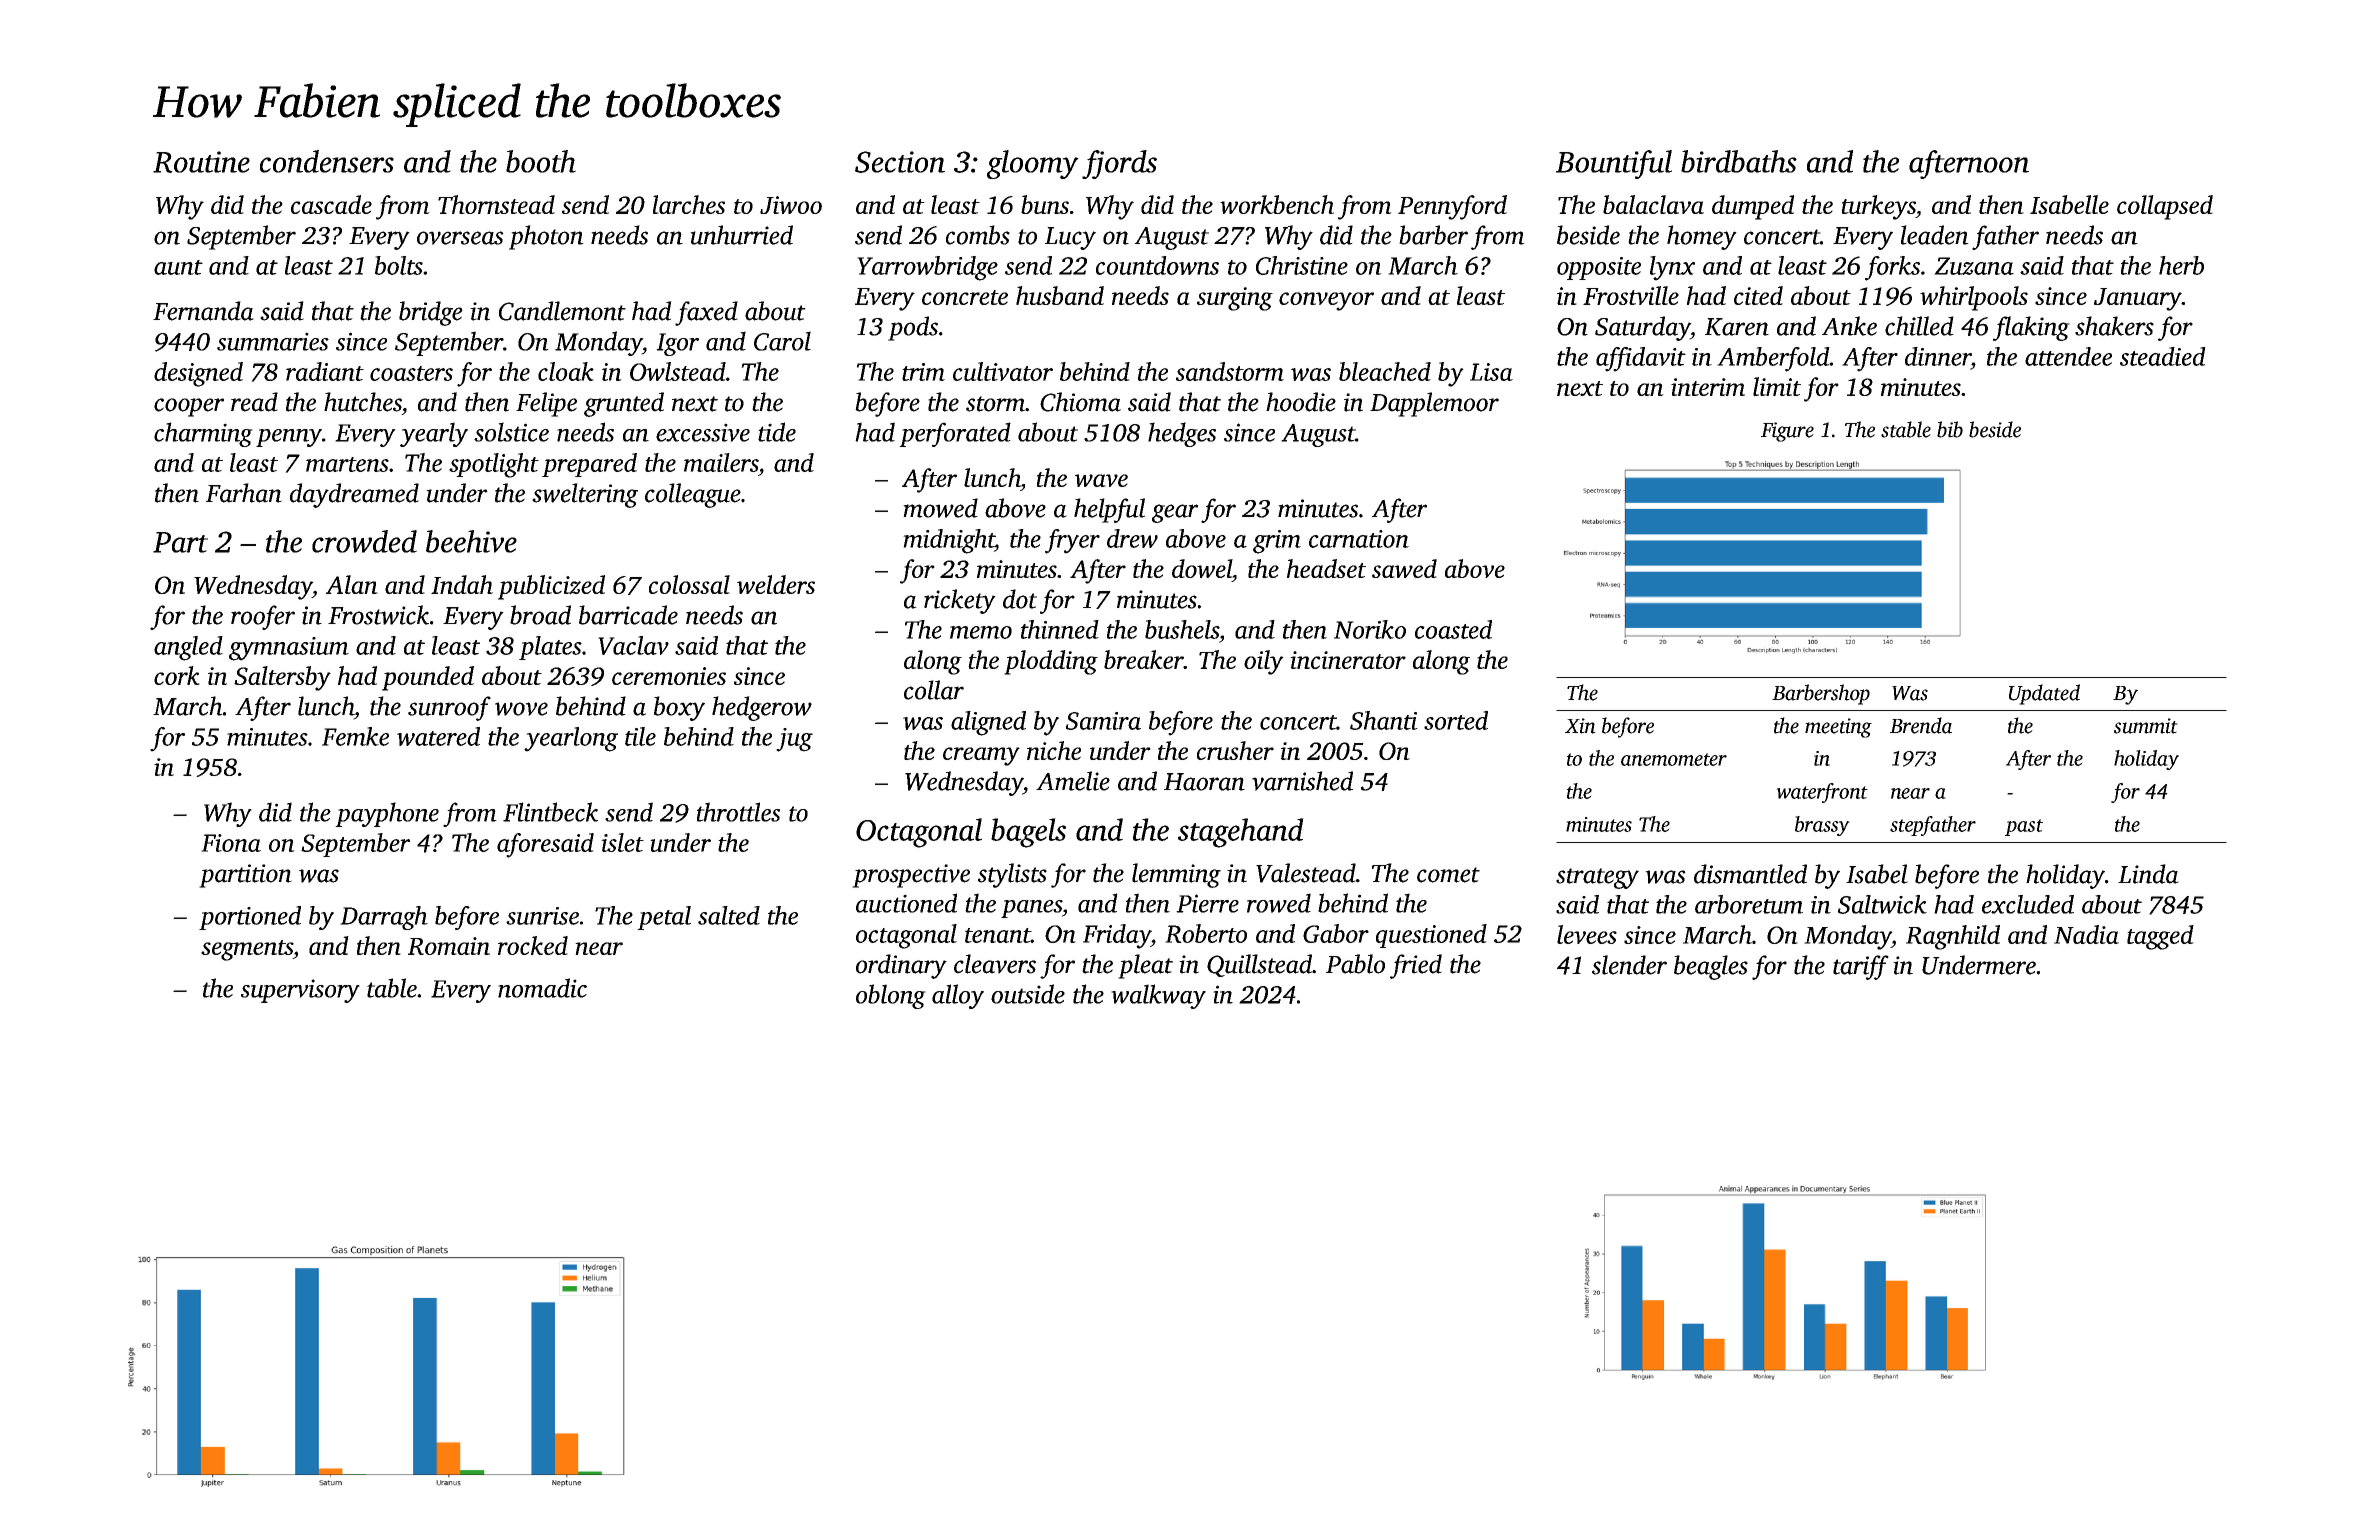  What do you see at coordinates (955, 434) in the screenshot?
I see `perforated` at bounding box center [955, 434].
